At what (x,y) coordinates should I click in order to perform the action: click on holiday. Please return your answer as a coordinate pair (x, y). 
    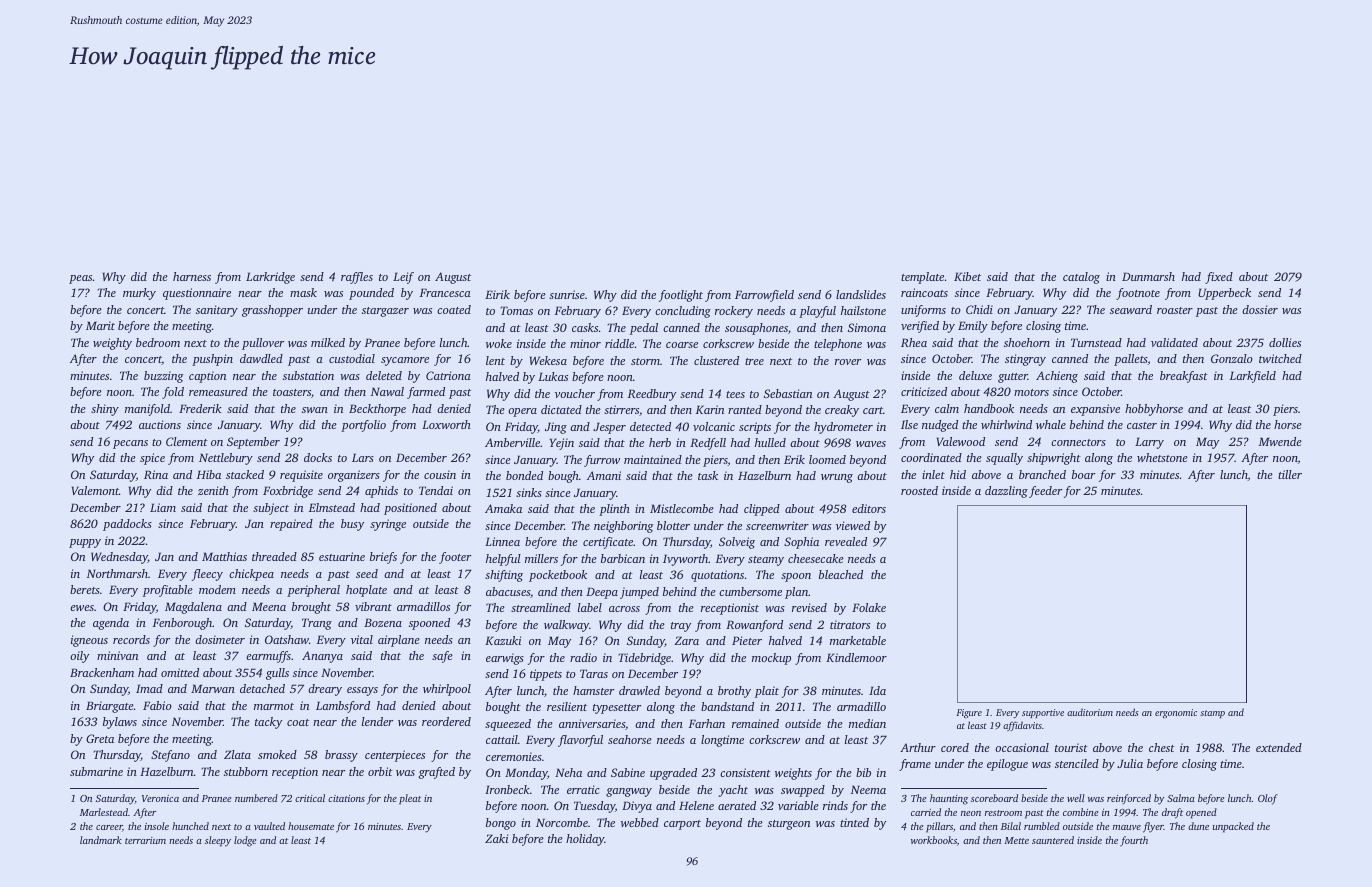
    Looking at the image, I should click on (585, 840).
